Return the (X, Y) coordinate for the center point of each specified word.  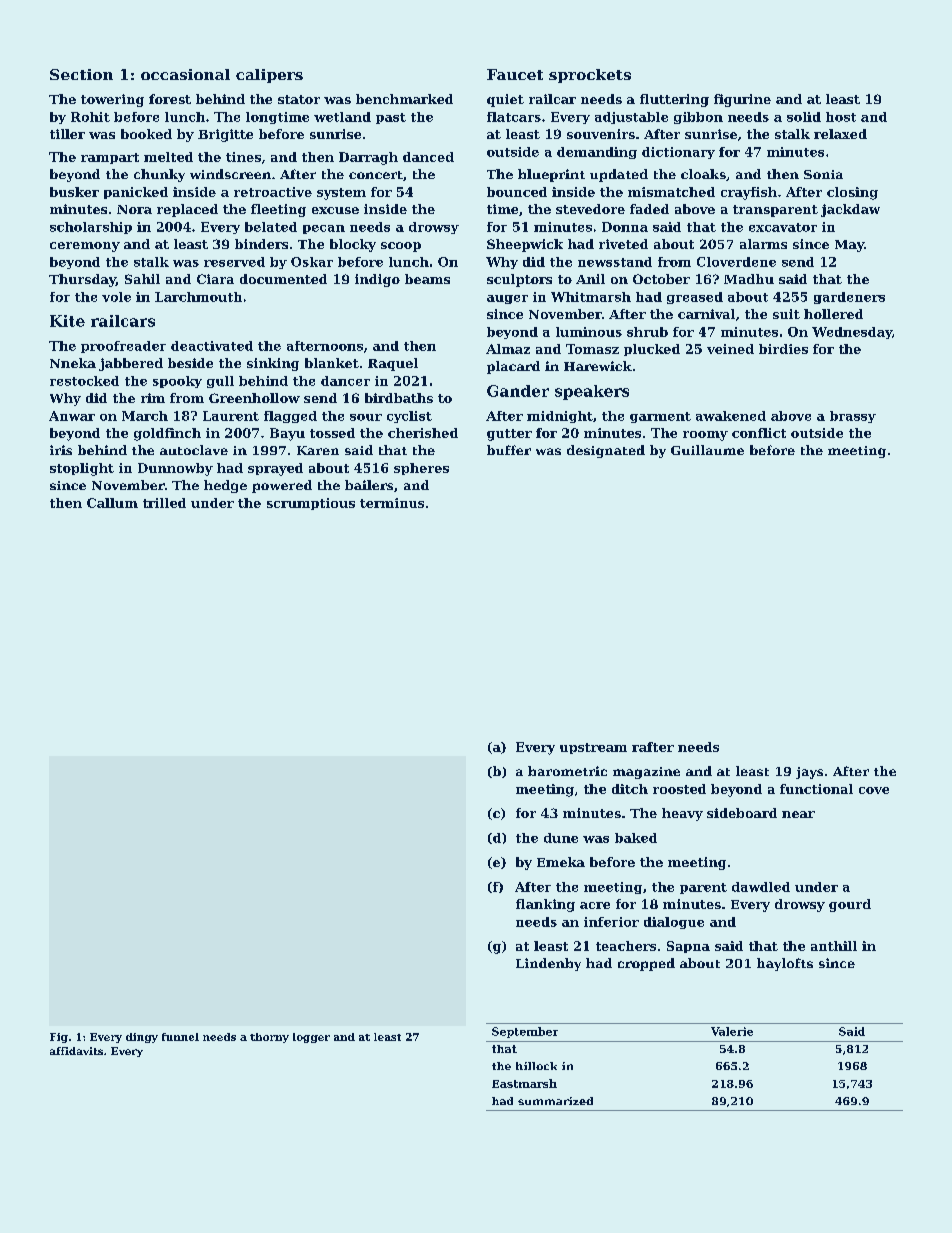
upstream (593, 748)
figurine (742, 100)
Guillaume (707, 450)
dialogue (674, 923)
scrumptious (311, 504)
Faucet (515, 74)
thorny (269, 1038)
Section (81, 74)
